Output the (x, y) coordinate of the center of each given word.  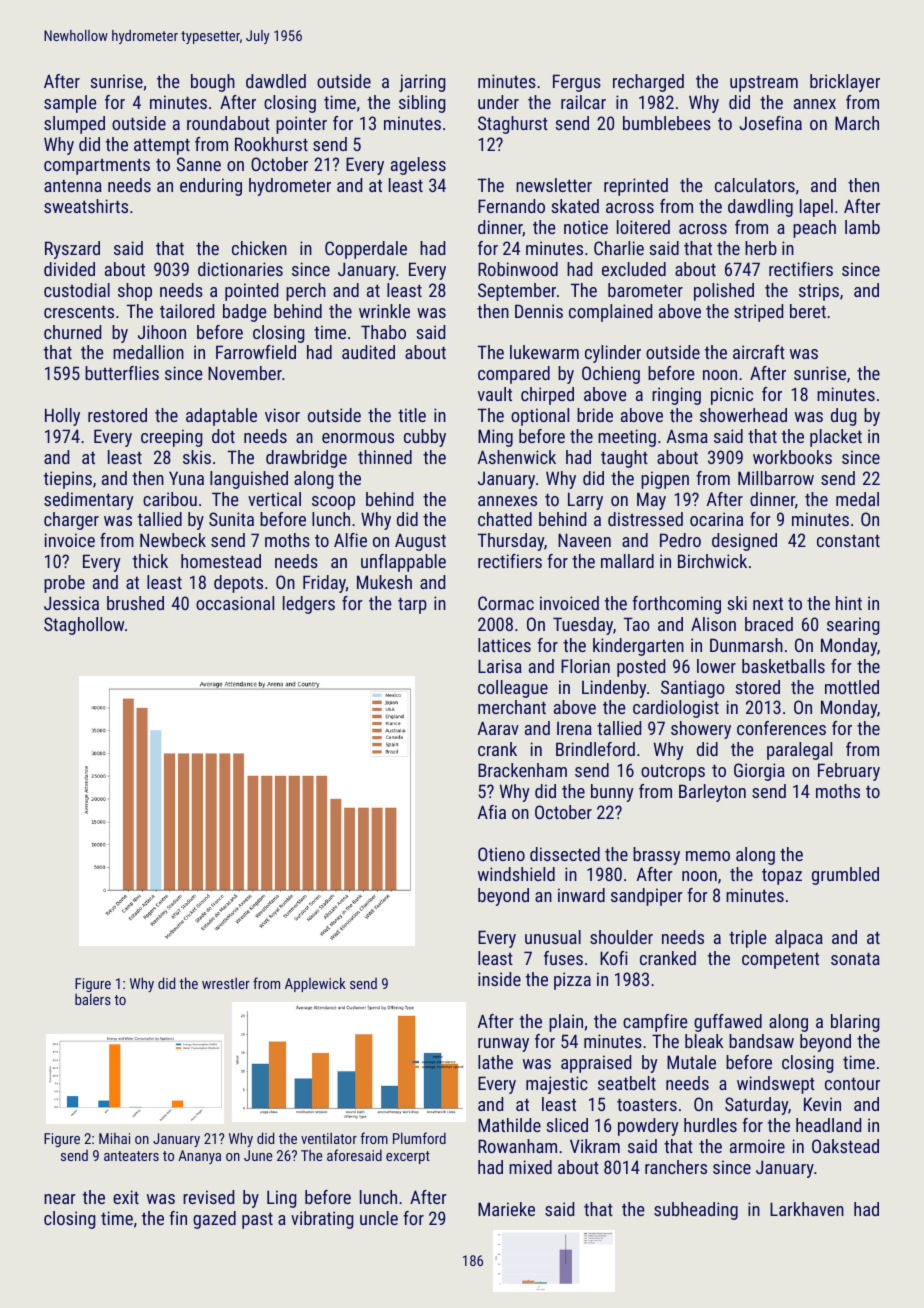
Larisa (500, 666)
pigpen (665, 480)
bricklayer (845, 83)
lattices (504, 645)
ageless (418, 166)
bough (213, 83)
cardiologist (676, 709)
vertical (274, 499)
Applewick (315, 984)
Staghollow (84, 626)
